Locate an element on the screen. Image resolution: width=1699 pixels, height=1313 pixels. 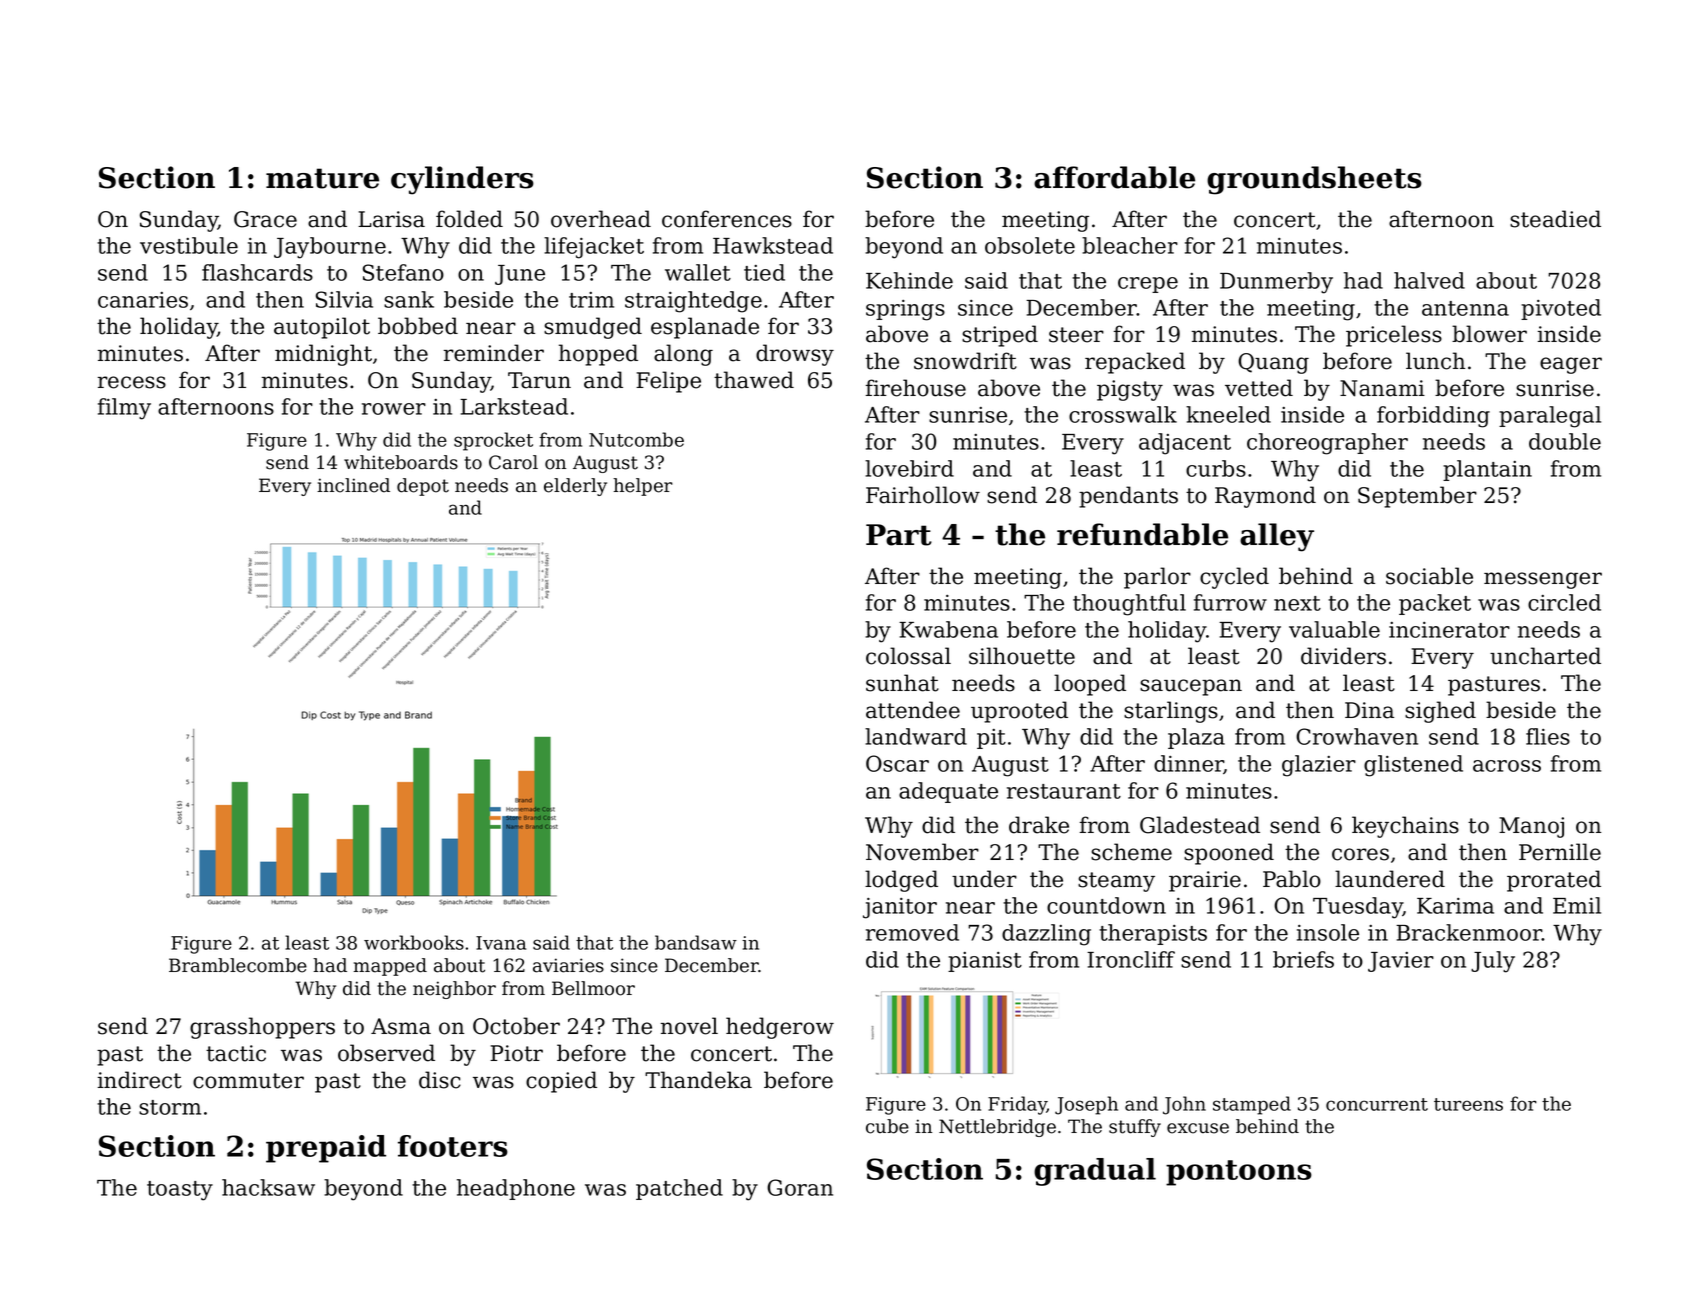
steadied is located at coordinates (1555, 219).
